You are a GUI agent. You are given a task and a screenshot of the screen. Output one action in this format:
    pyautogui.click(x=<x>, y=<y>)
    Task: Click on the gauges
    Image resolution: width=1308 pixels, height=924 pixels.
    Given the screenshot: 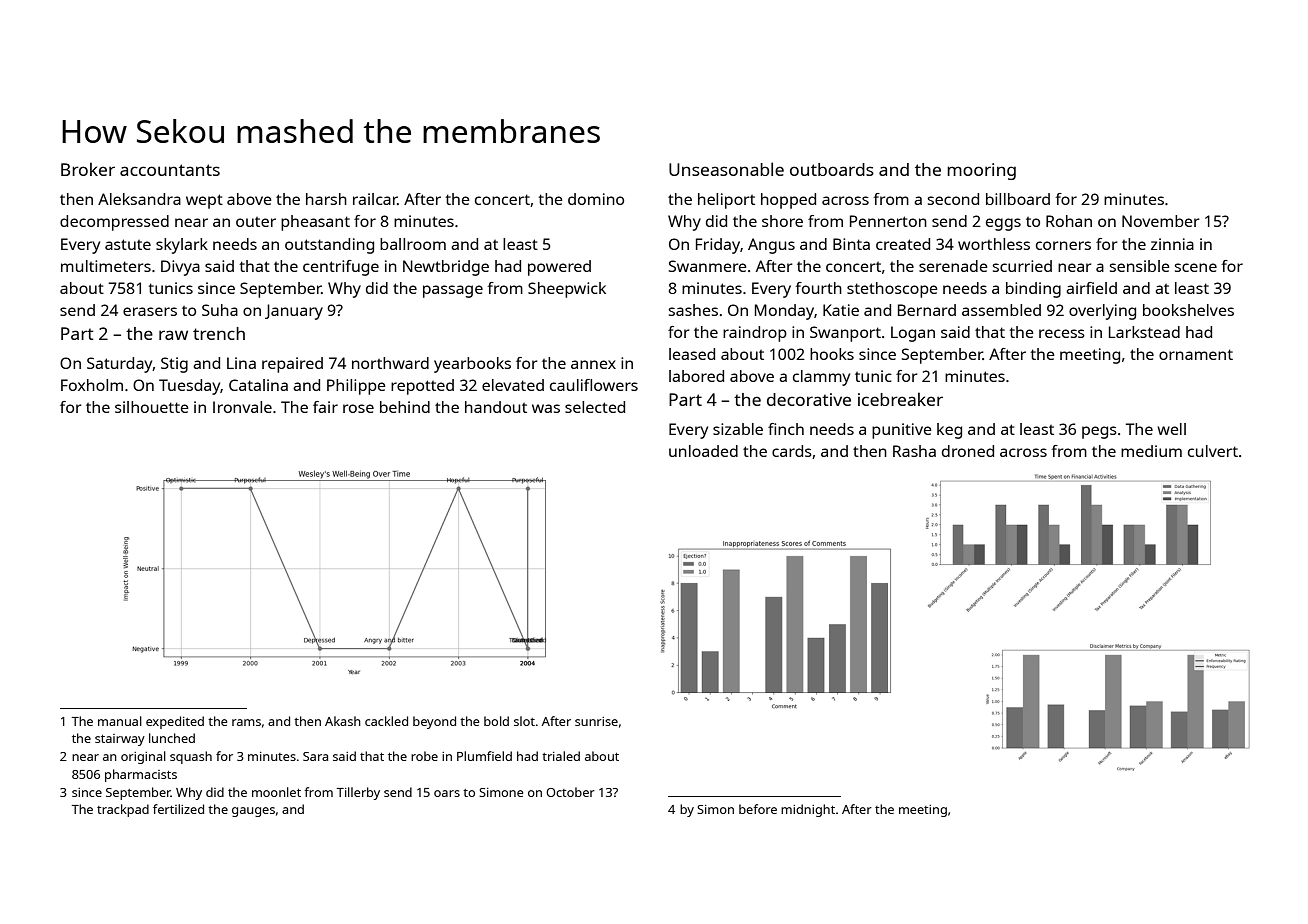 What is the action you would take?
    pyautogui.click(x=253, y=812)
